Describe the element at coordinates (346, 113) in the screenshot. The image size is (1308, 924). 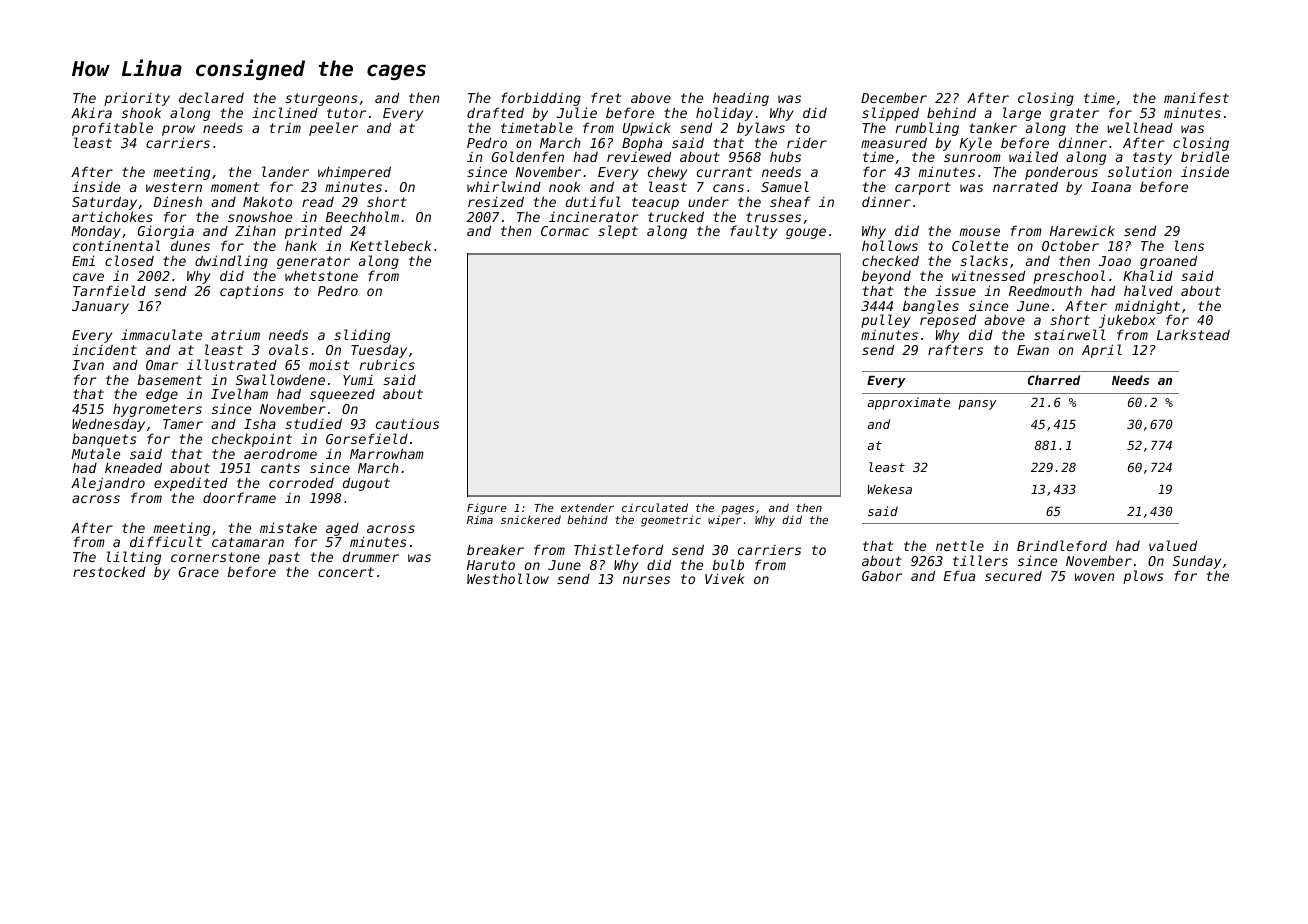
I see `tutor` at that location.
